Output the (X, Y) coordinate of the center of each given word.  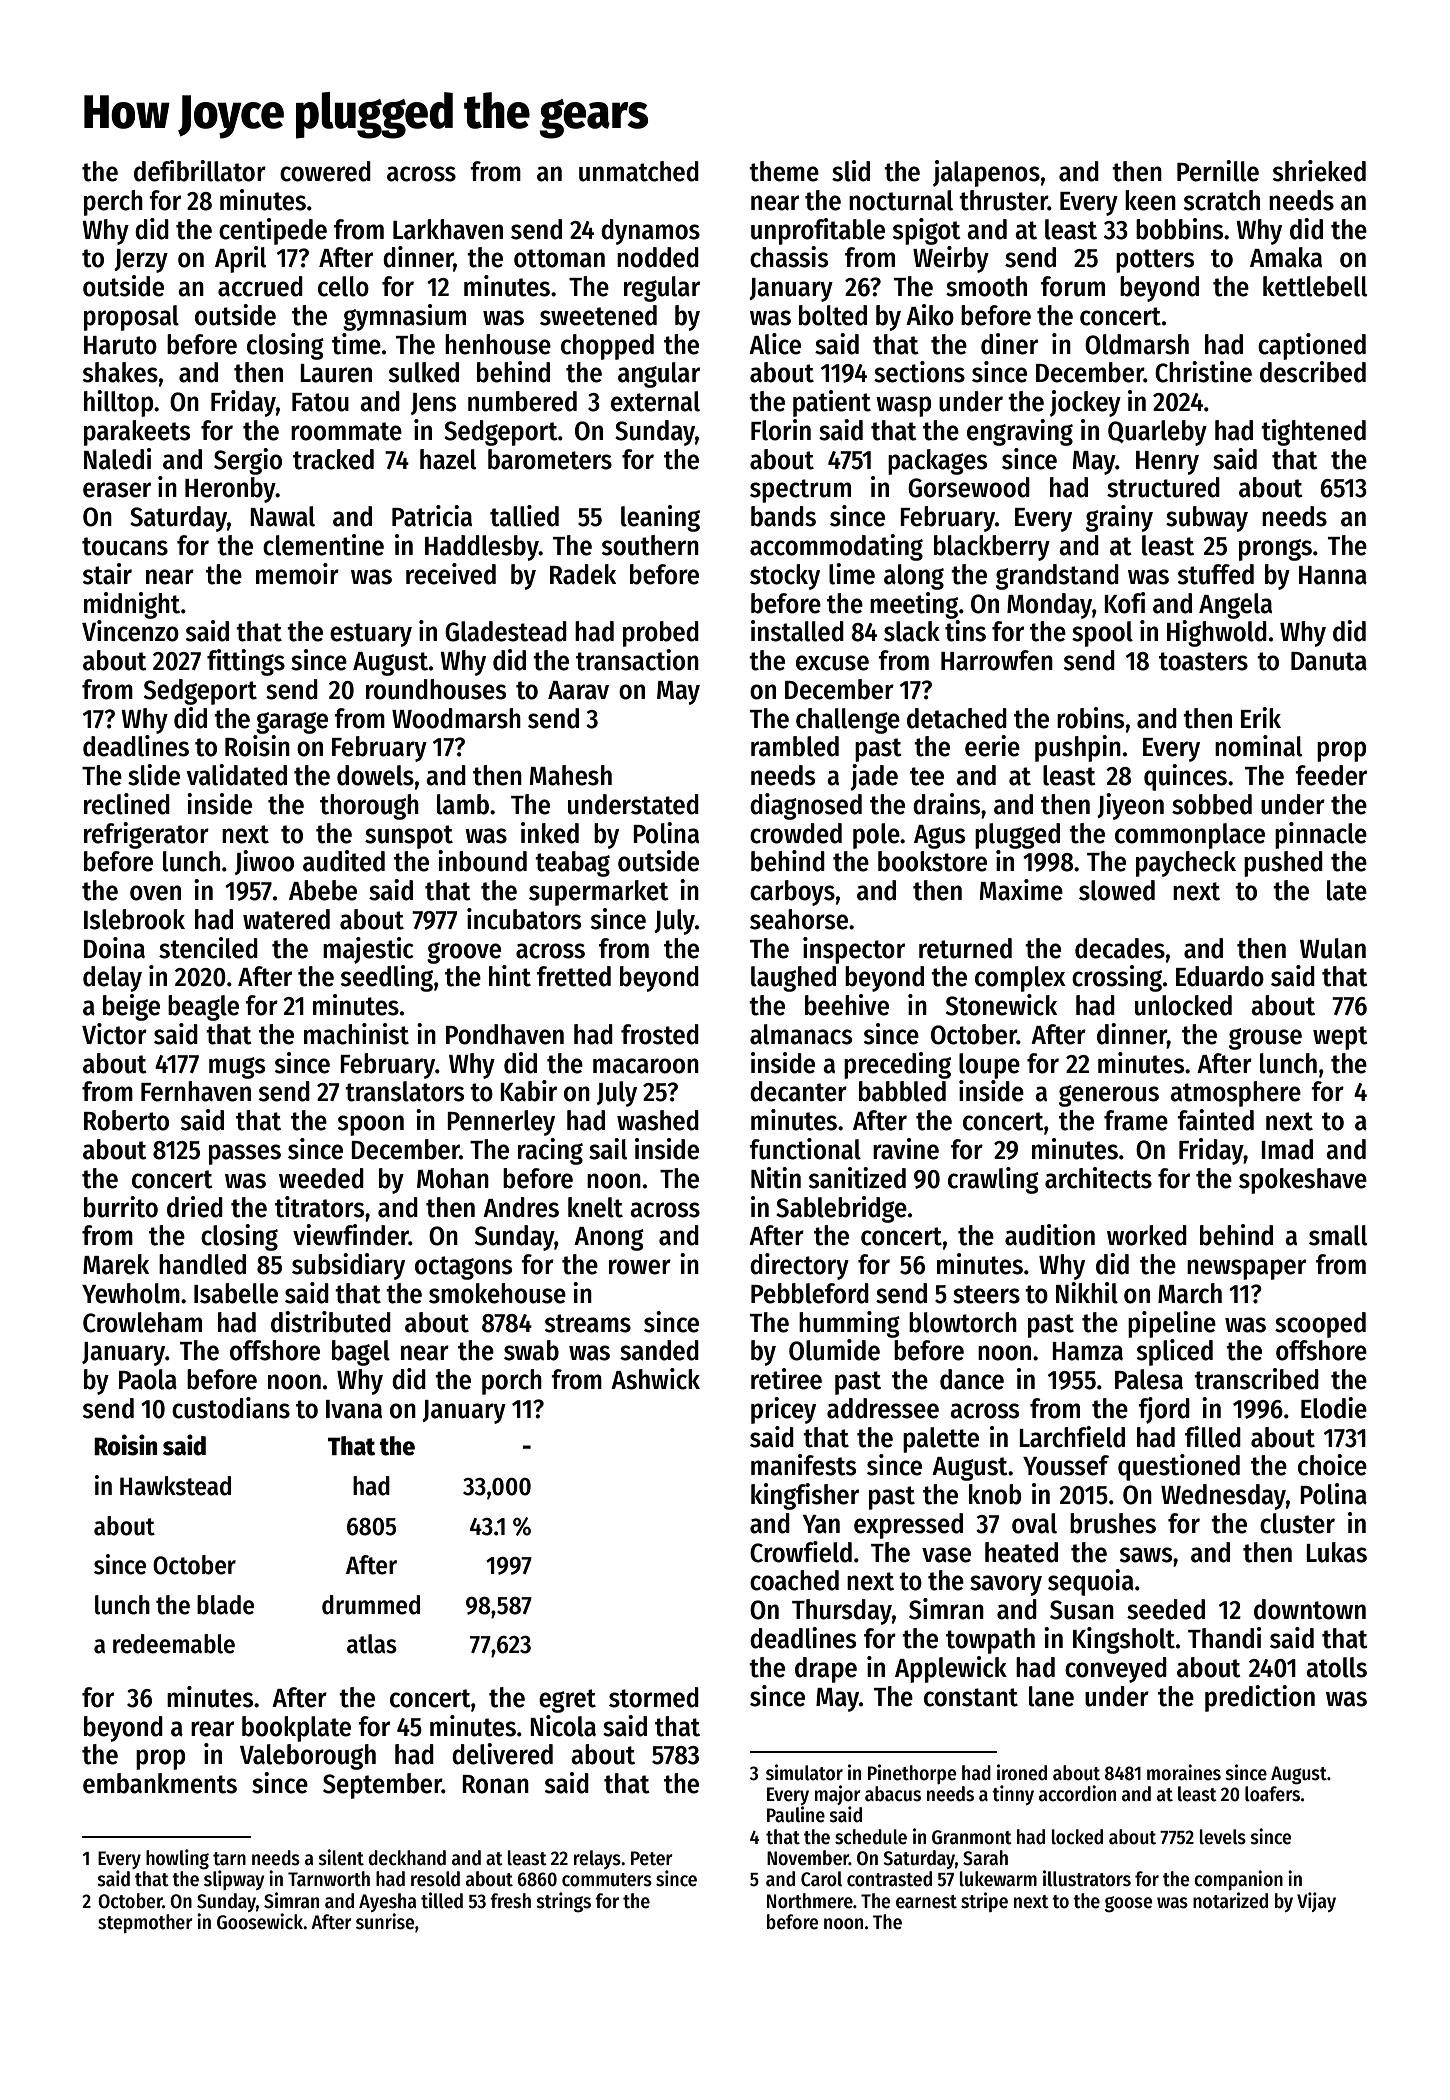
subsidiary (348, 1266)
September (382, 1786)
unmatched (639, 171)
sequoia (1091, 1582)
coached (794, 1580)
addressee (883, 1408)
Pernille (1218, 171)
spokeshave (1303, 1181)
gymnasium (404, 317)
